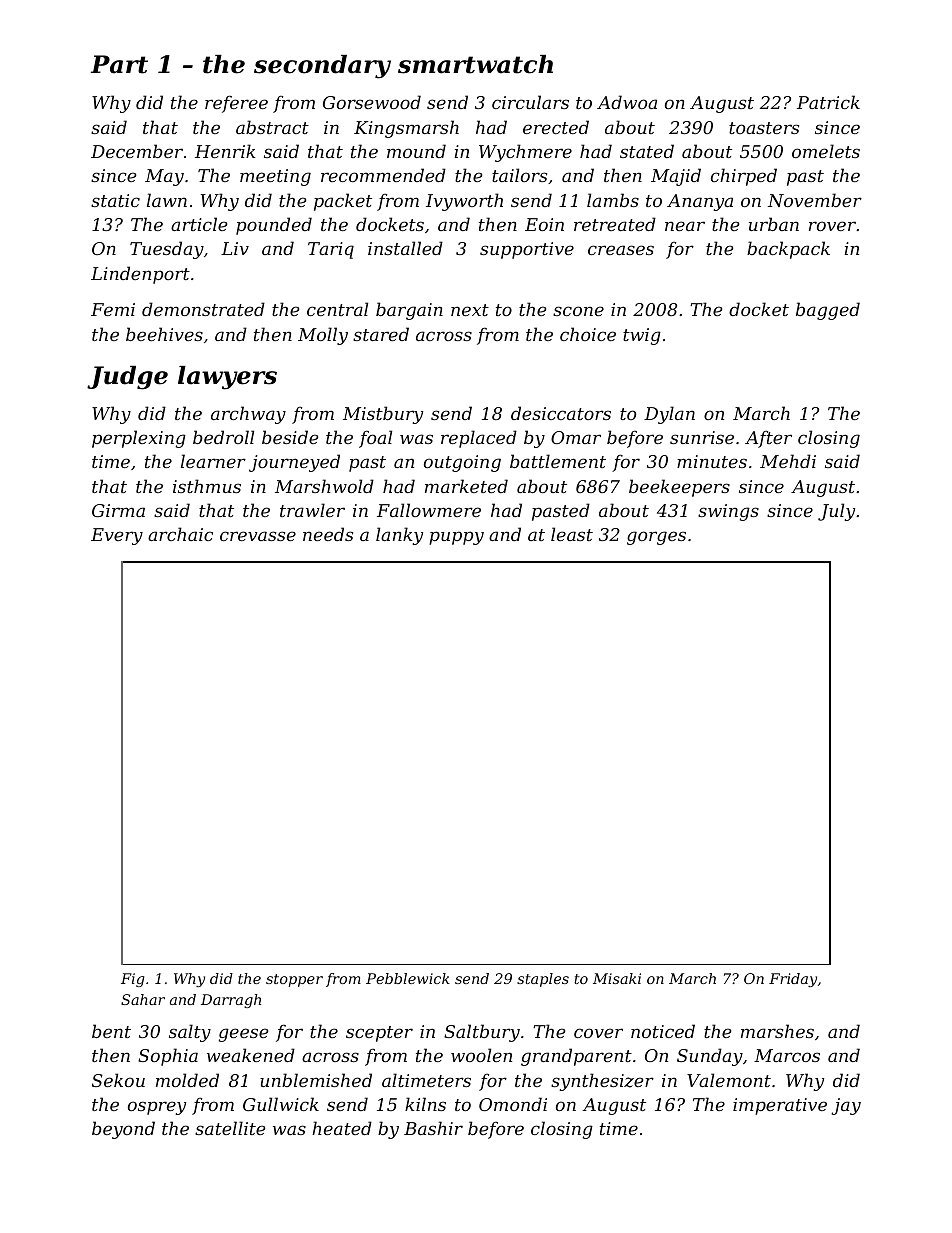  I want to click on learner, so click(213, 461).
